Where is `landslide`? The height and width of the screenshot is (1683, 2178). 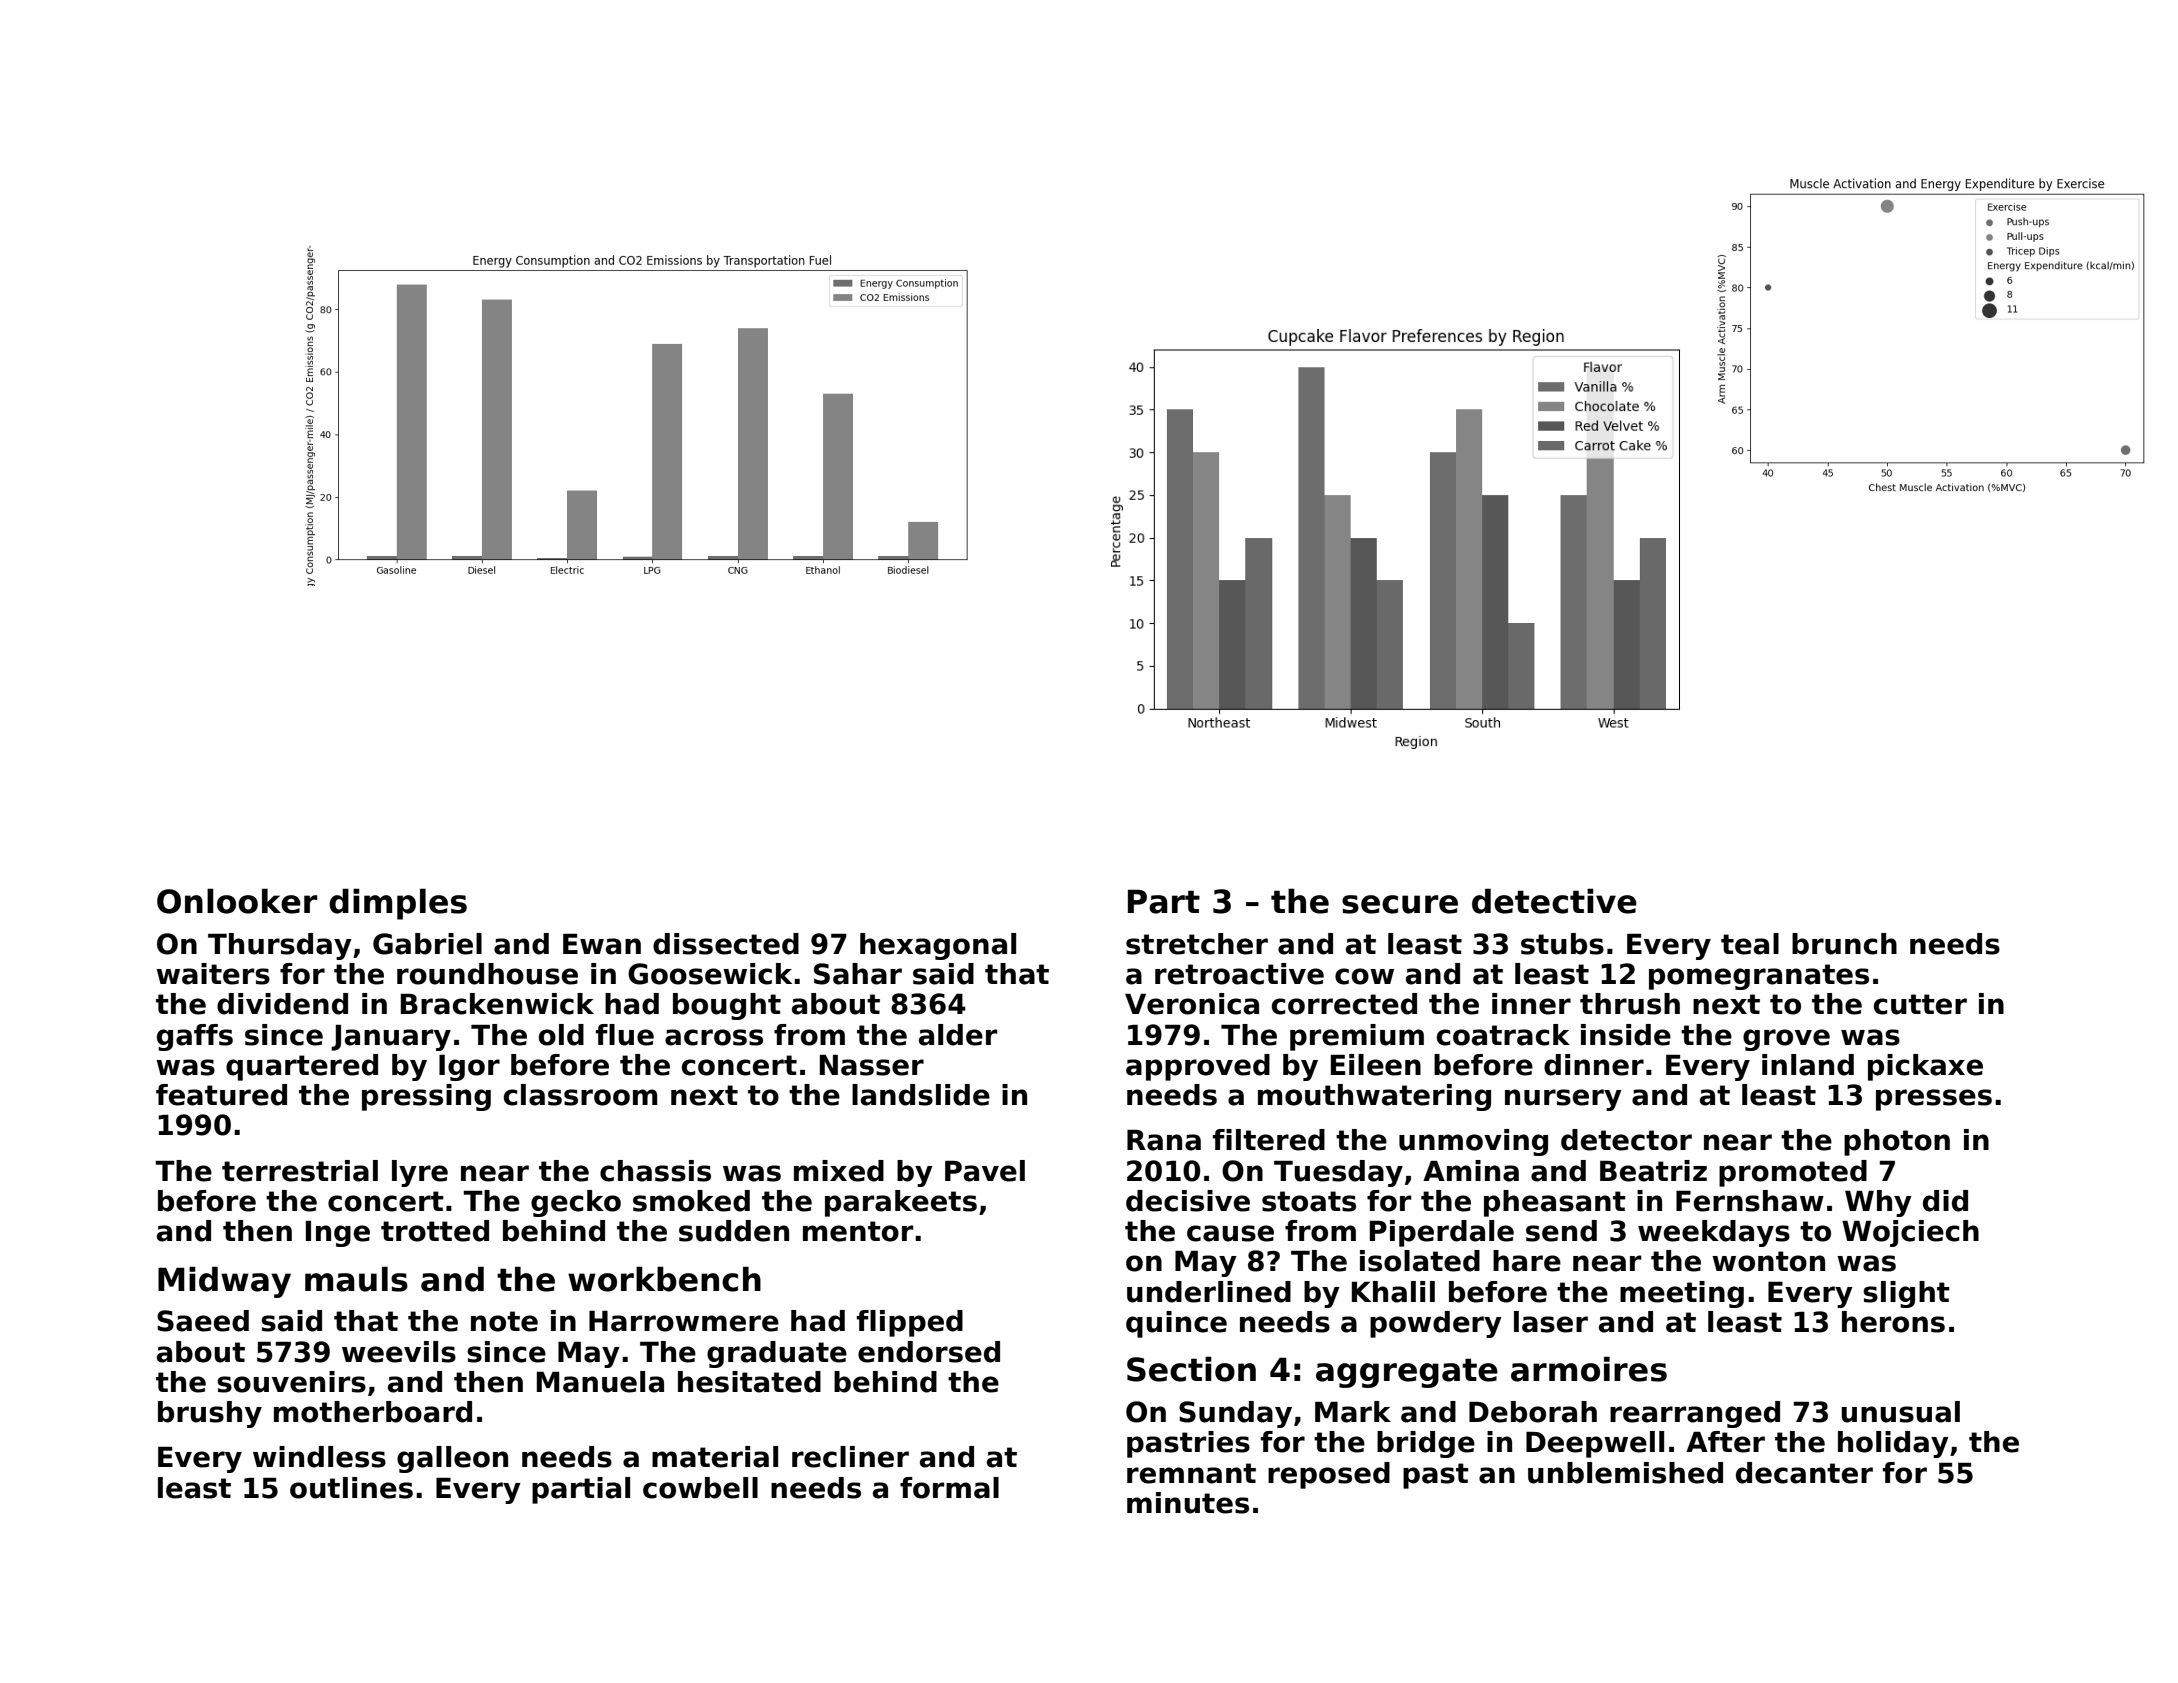
landslide is located at coordinates (921, 1095).
